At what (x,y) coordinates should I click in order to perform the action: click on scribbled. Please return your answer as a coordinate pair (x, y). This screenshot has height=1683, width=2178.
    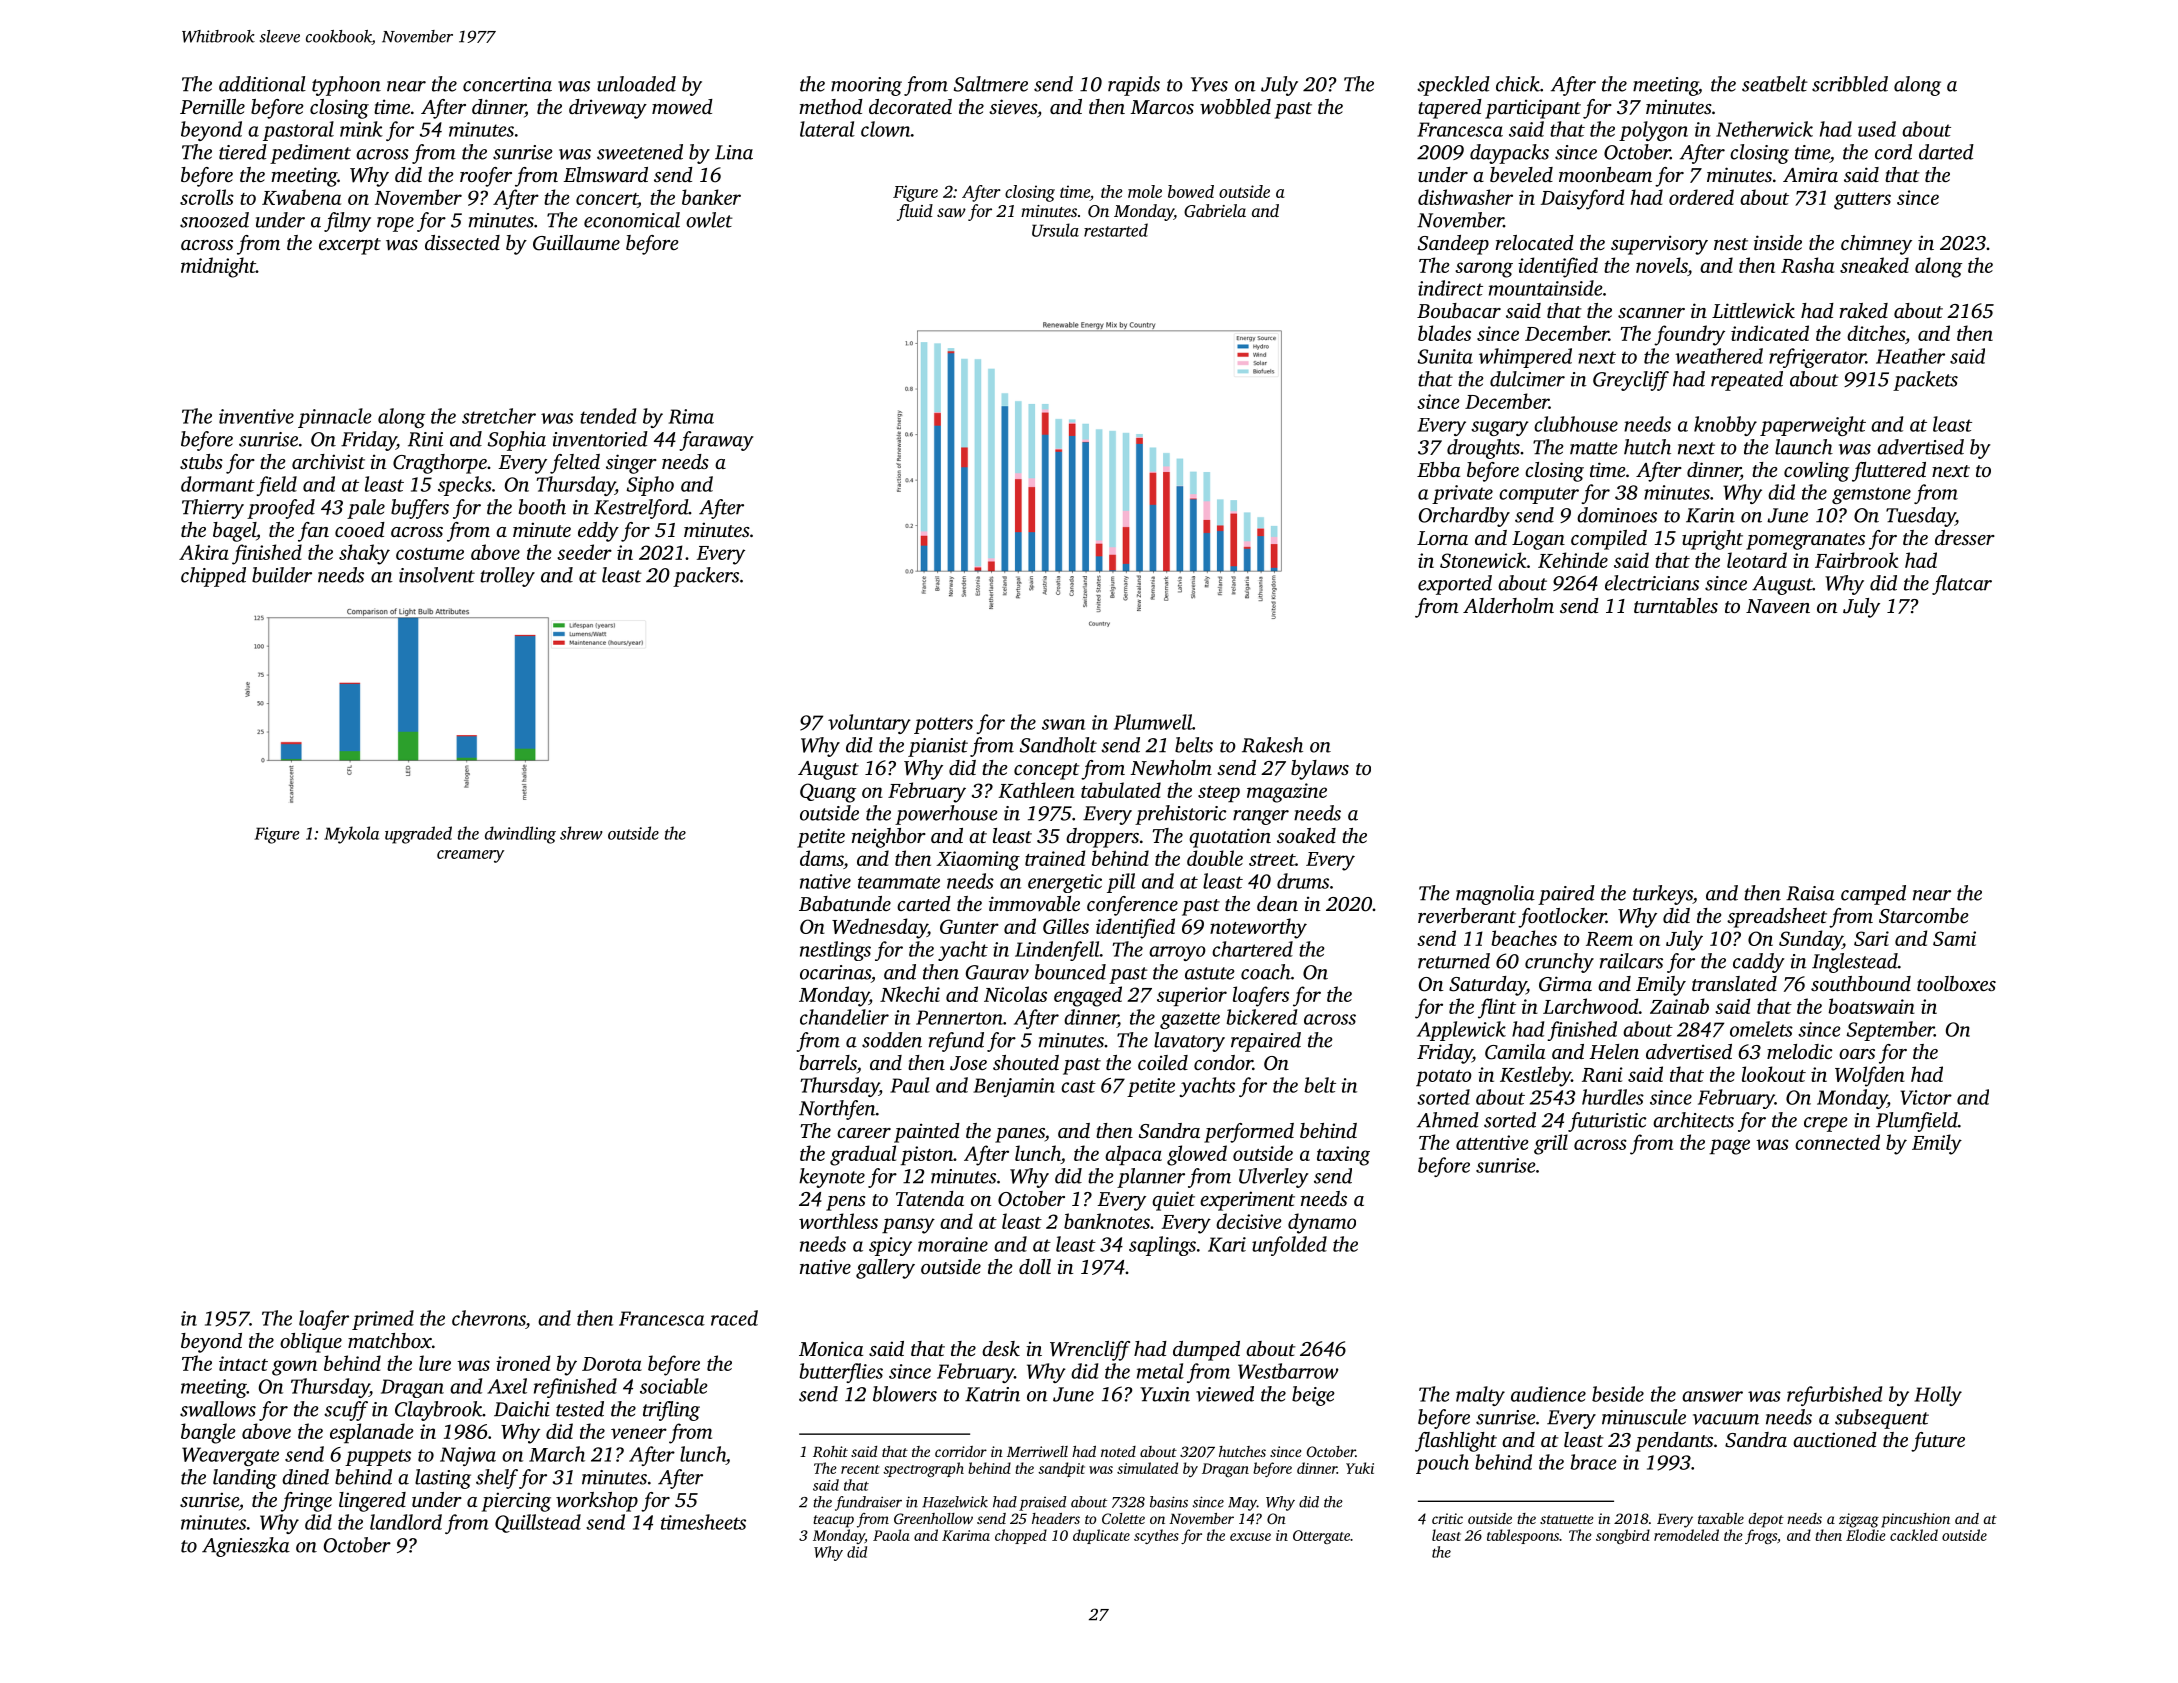
    Looking at the image, I should click on (1850, 84).
